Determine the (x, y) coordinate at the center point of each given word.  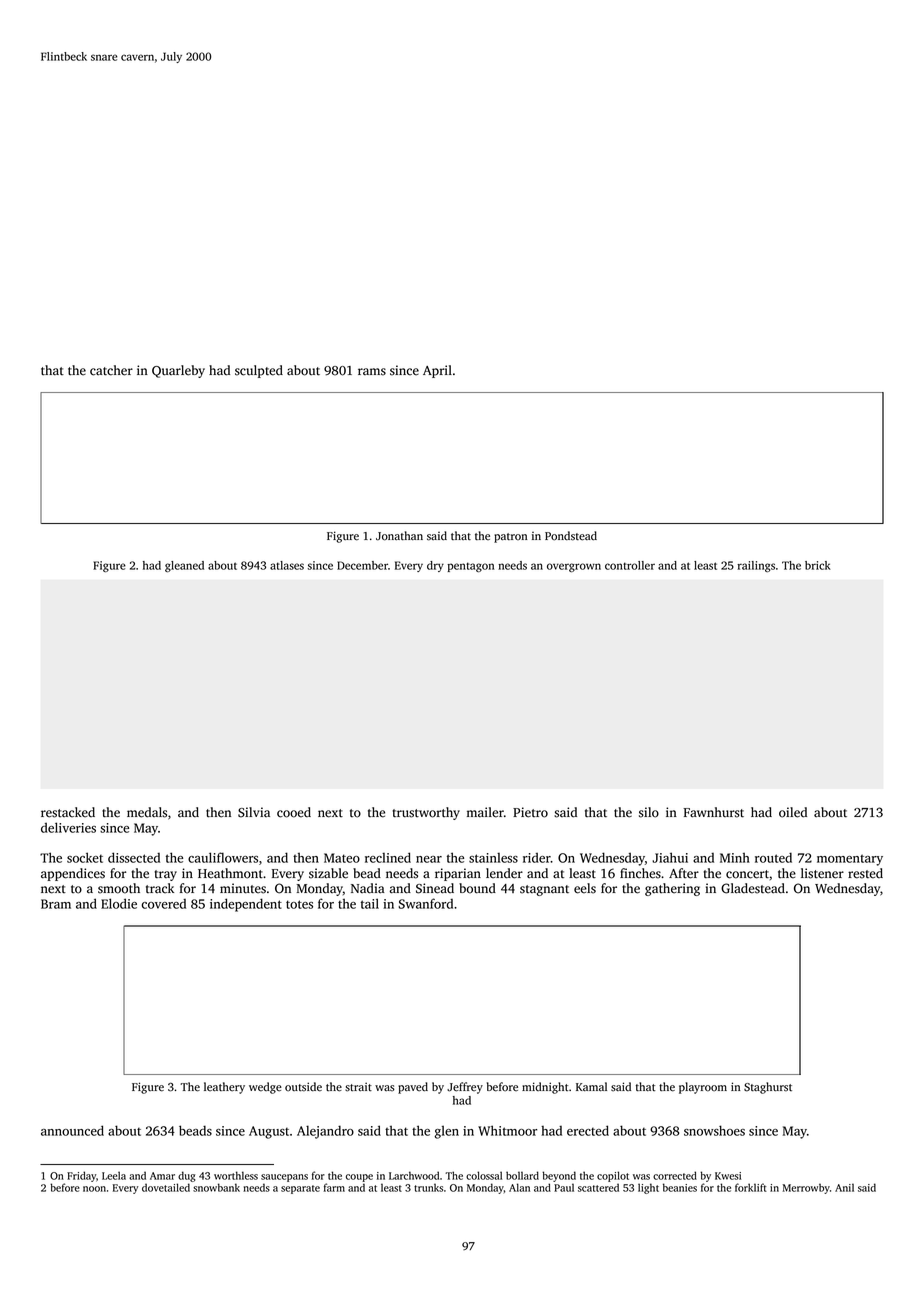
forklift (751, 1187)
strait (358, 1087)
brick (818, 565)
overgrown (574, 567)
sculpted (259, 371)
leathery (224, 1088)
